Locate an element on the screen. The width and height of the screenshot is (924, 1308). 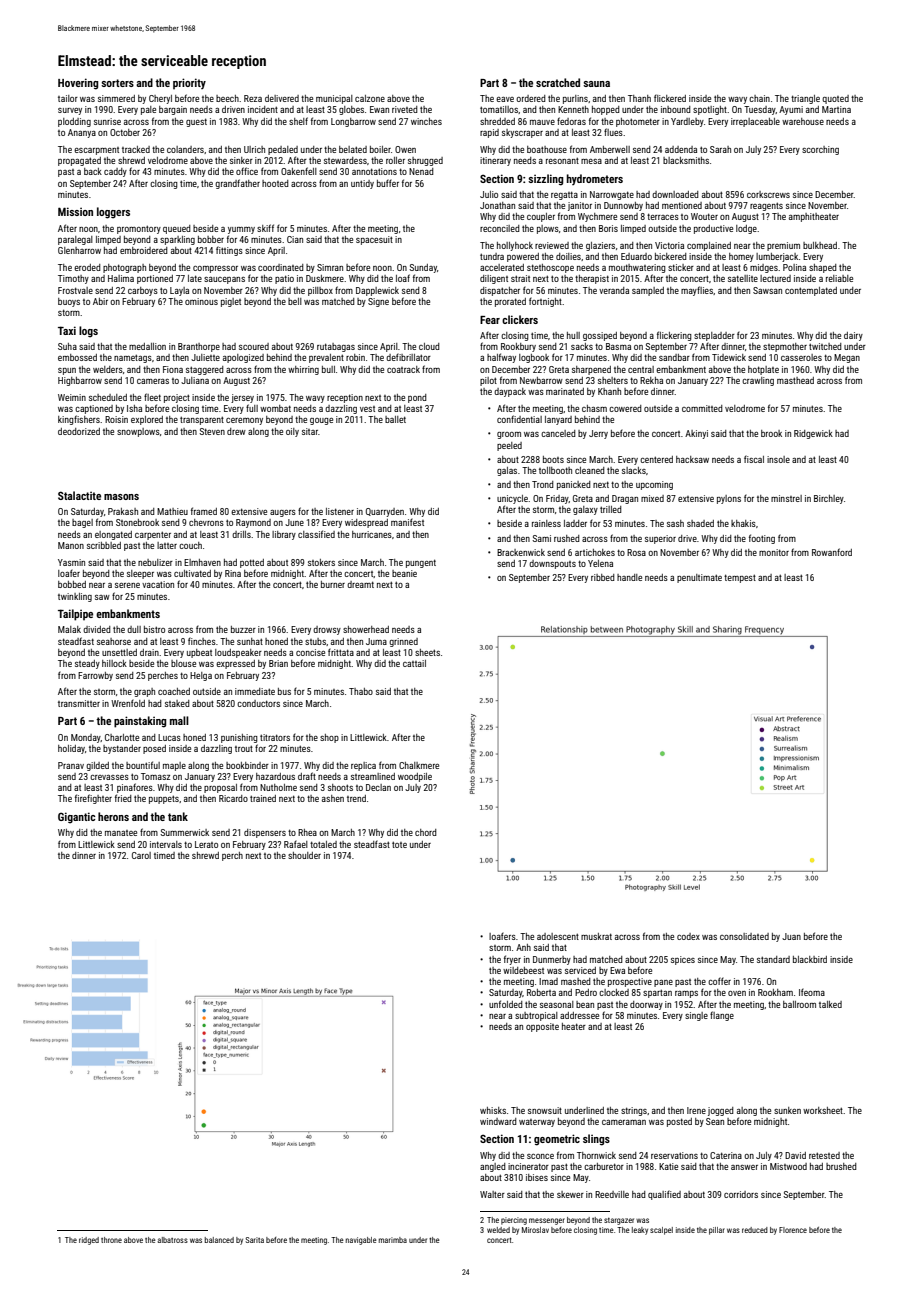
Juan is located at coordinates (791, 936).
